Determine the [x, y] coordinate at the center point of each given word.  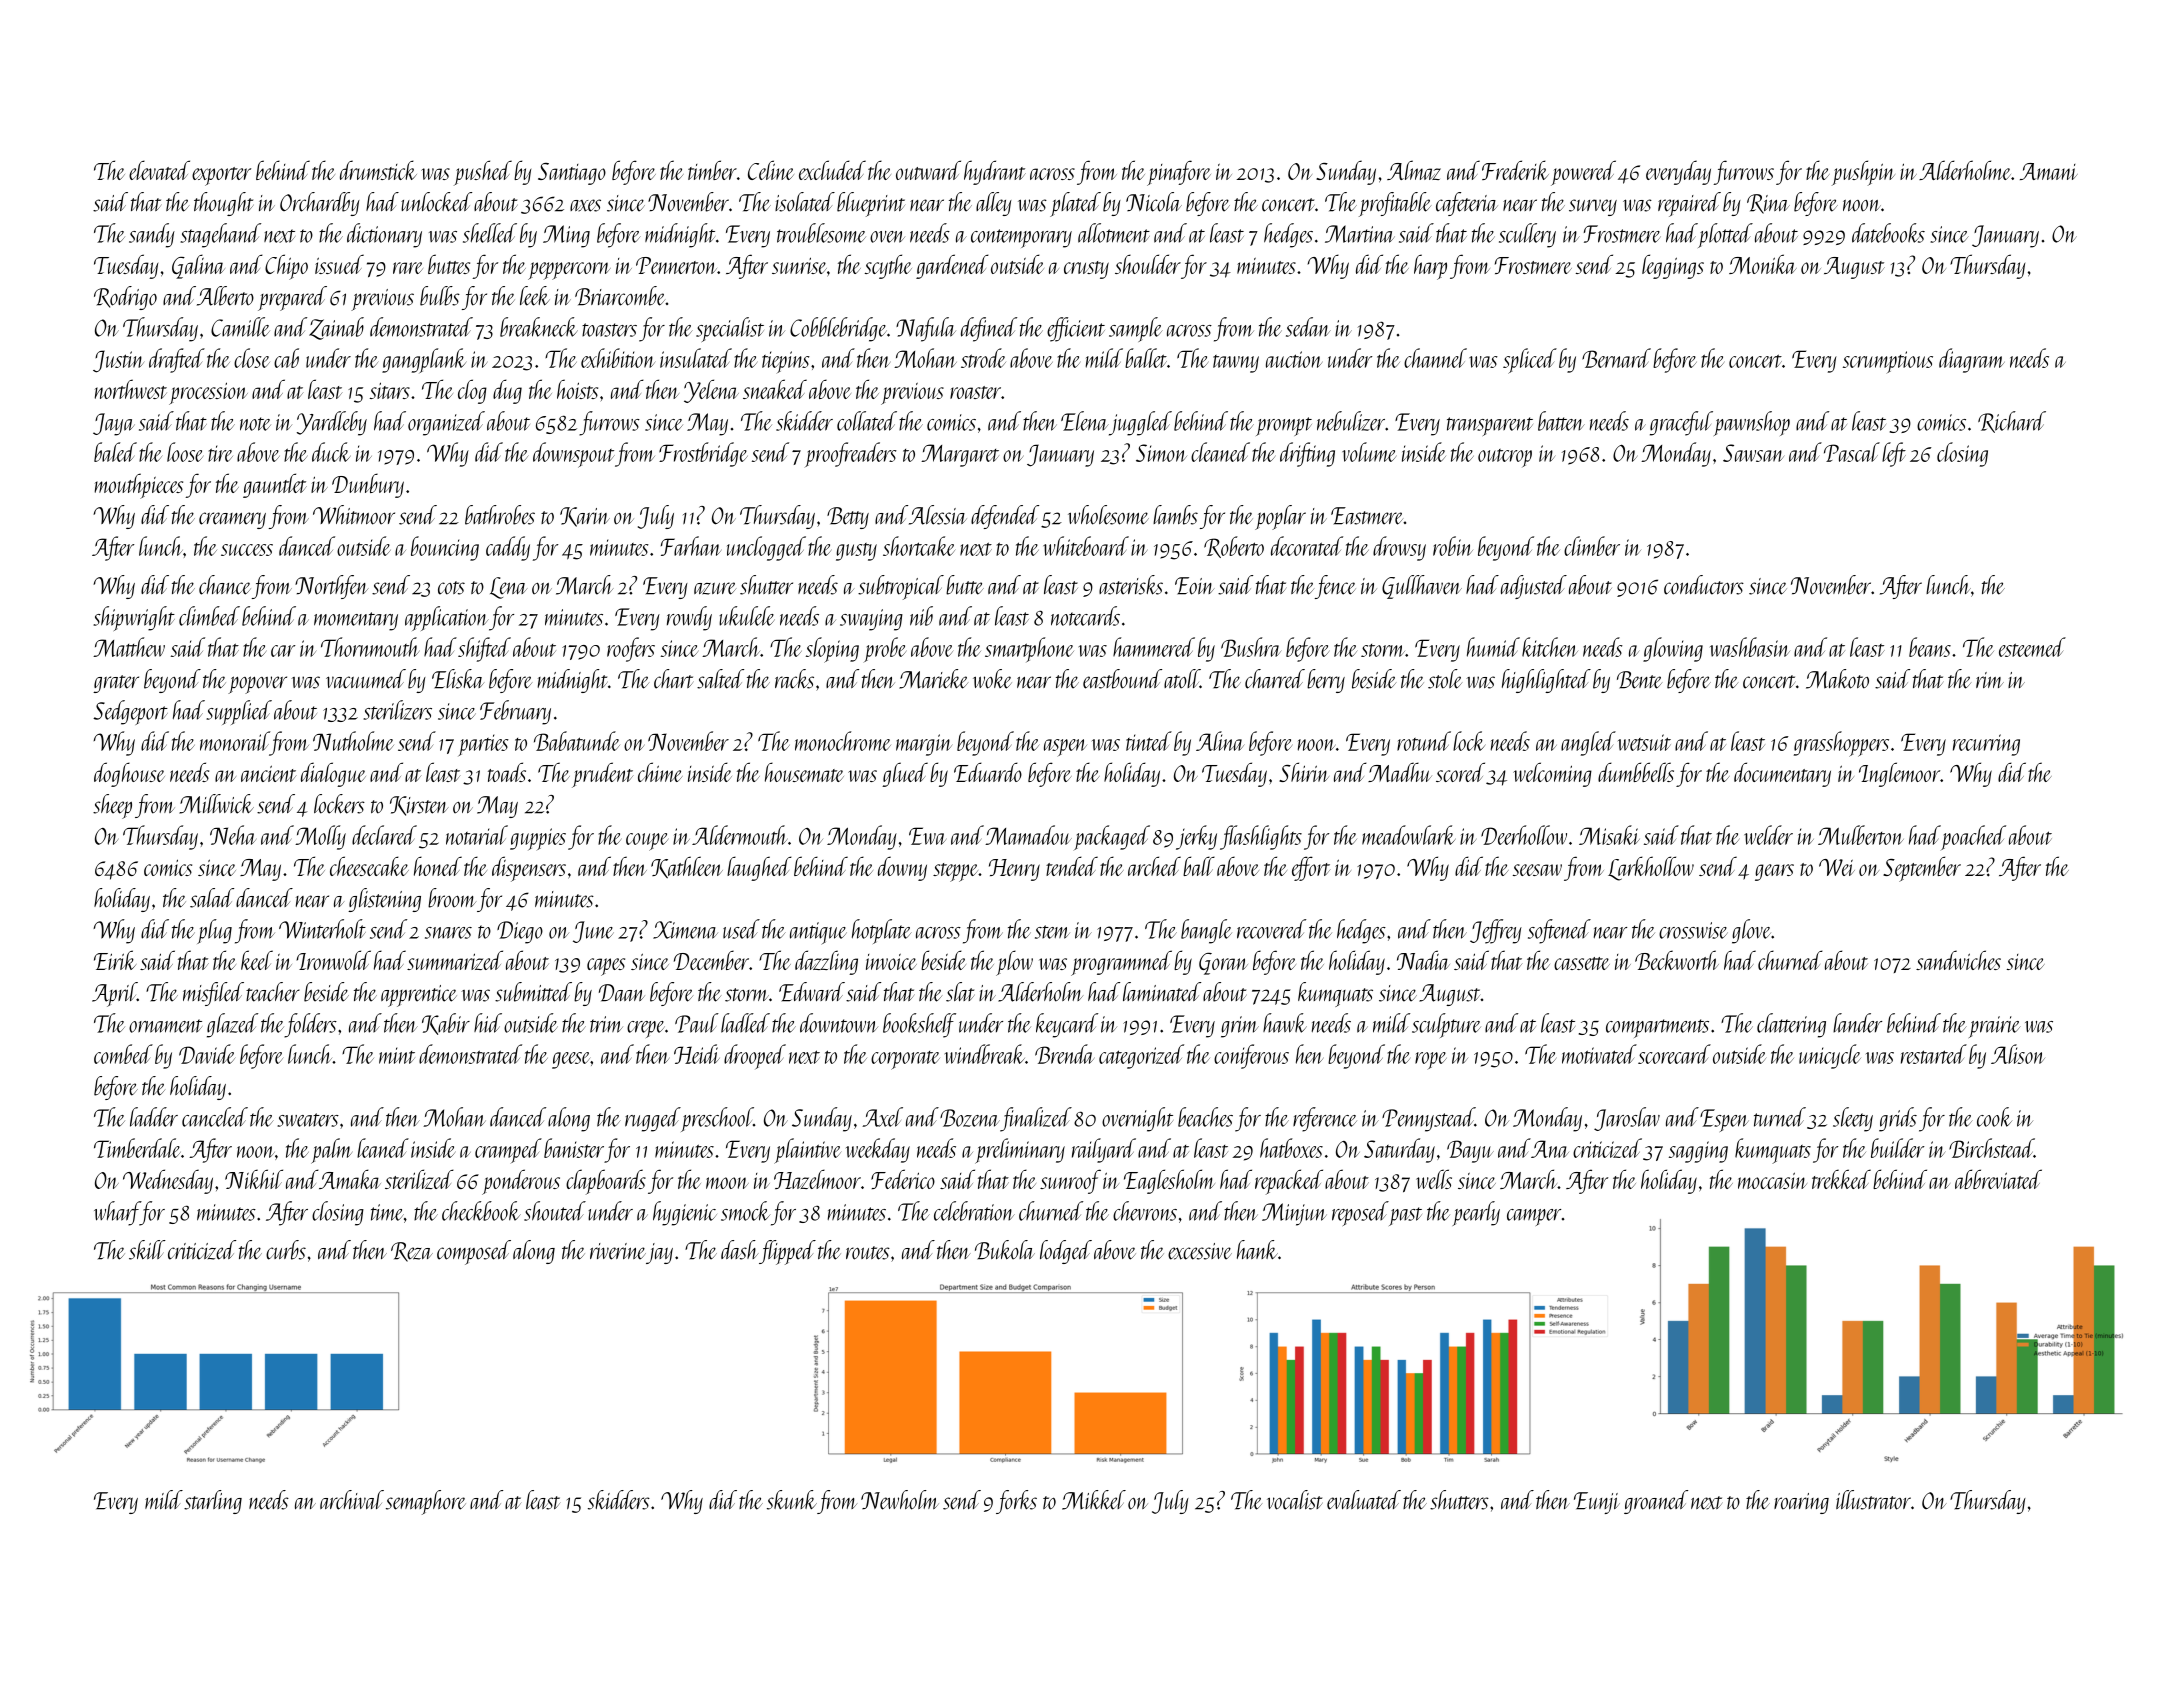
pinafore [1179, 173]
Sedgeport [130, 712]
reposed [1360, 1213]
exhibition [618, 358]
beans [1930, 647]
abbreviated [1998, 1179]
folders [310, 1025]
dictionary [384, 235]
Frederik [1515, 170]
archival [352, 1500]
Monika [1763, 264]
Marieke [933, 679]
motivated [1599, 1054]
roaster [975, 392]
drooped [755, 1056]
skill [147, 1250]
